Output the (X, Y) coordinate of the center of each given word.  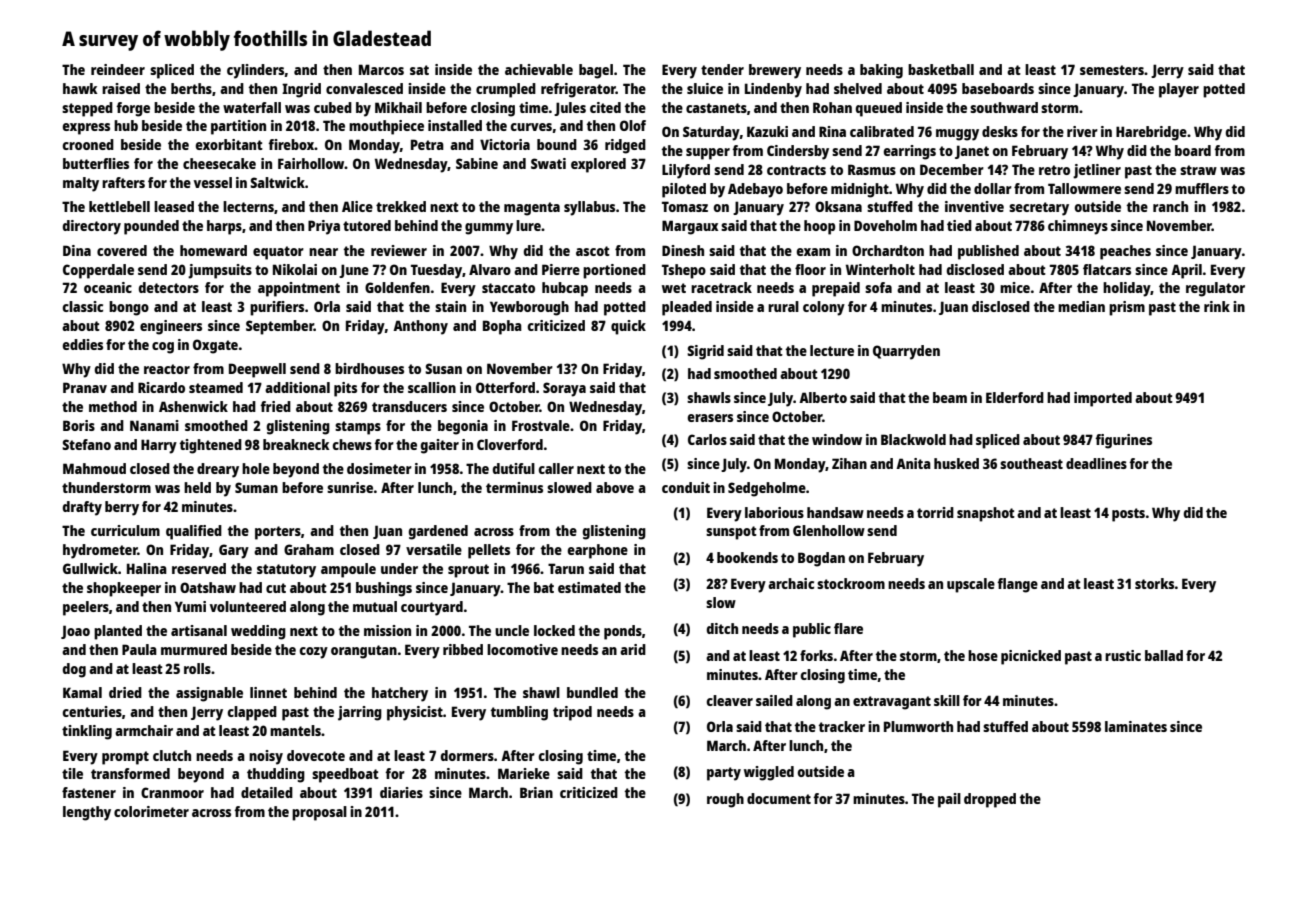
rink (1217, 306)
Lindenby (773, 90)
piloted (684, 190)
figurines (1123, 441)
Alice (357, 206)
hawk (80, 88)
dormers (467, 755)
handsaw (835, 512)
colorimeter (151, 811)
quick (628, 327)
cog (163, 348)
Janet (972, 152)
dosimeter (379, 468)
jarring (360, 713)
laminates (1136, 726)
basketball (941, 69)
